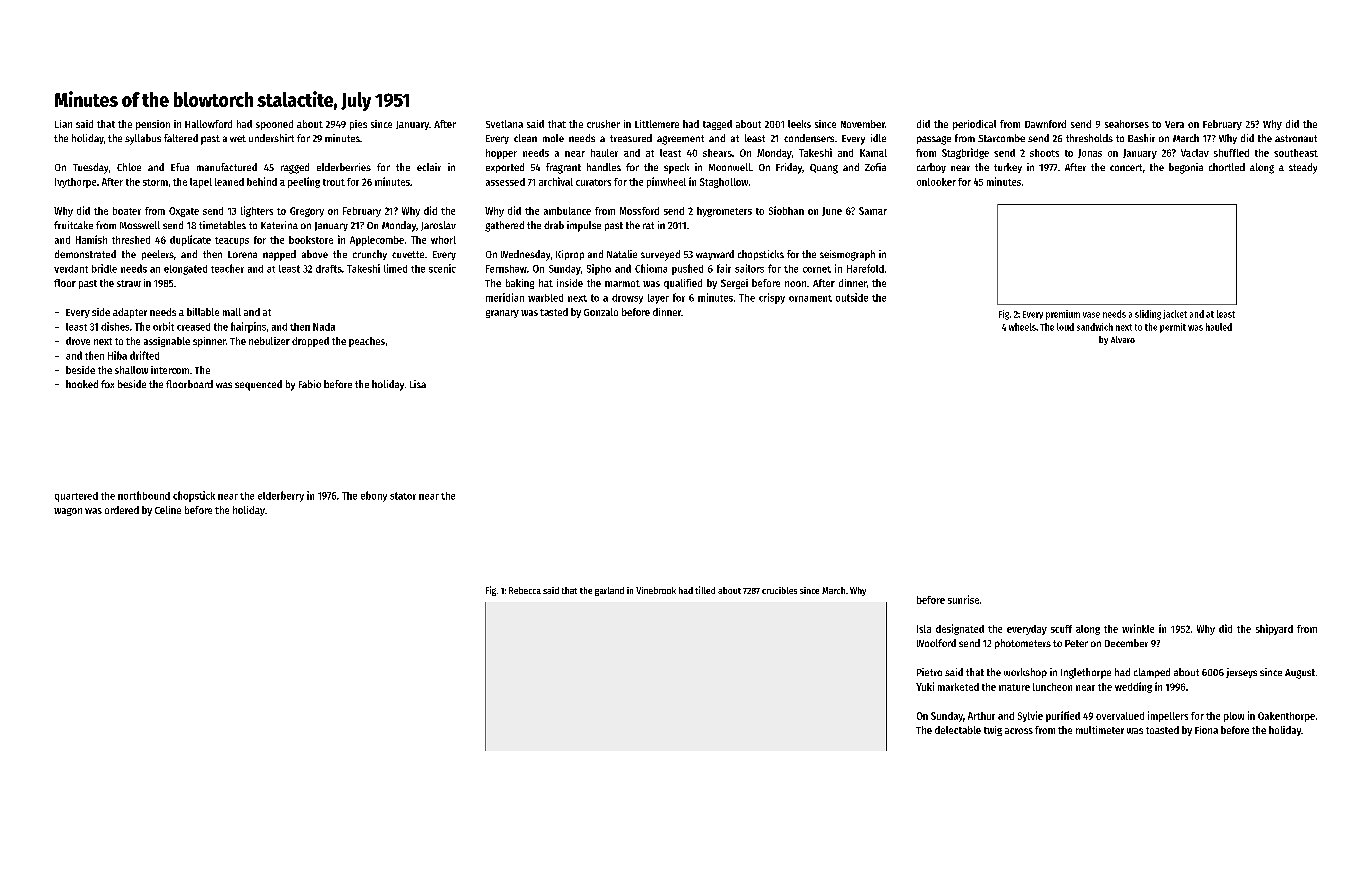  What do you see at coordinates (656, 590) in the screenshot?
I see `Vinebrook` at bounding box center [656, 590].
